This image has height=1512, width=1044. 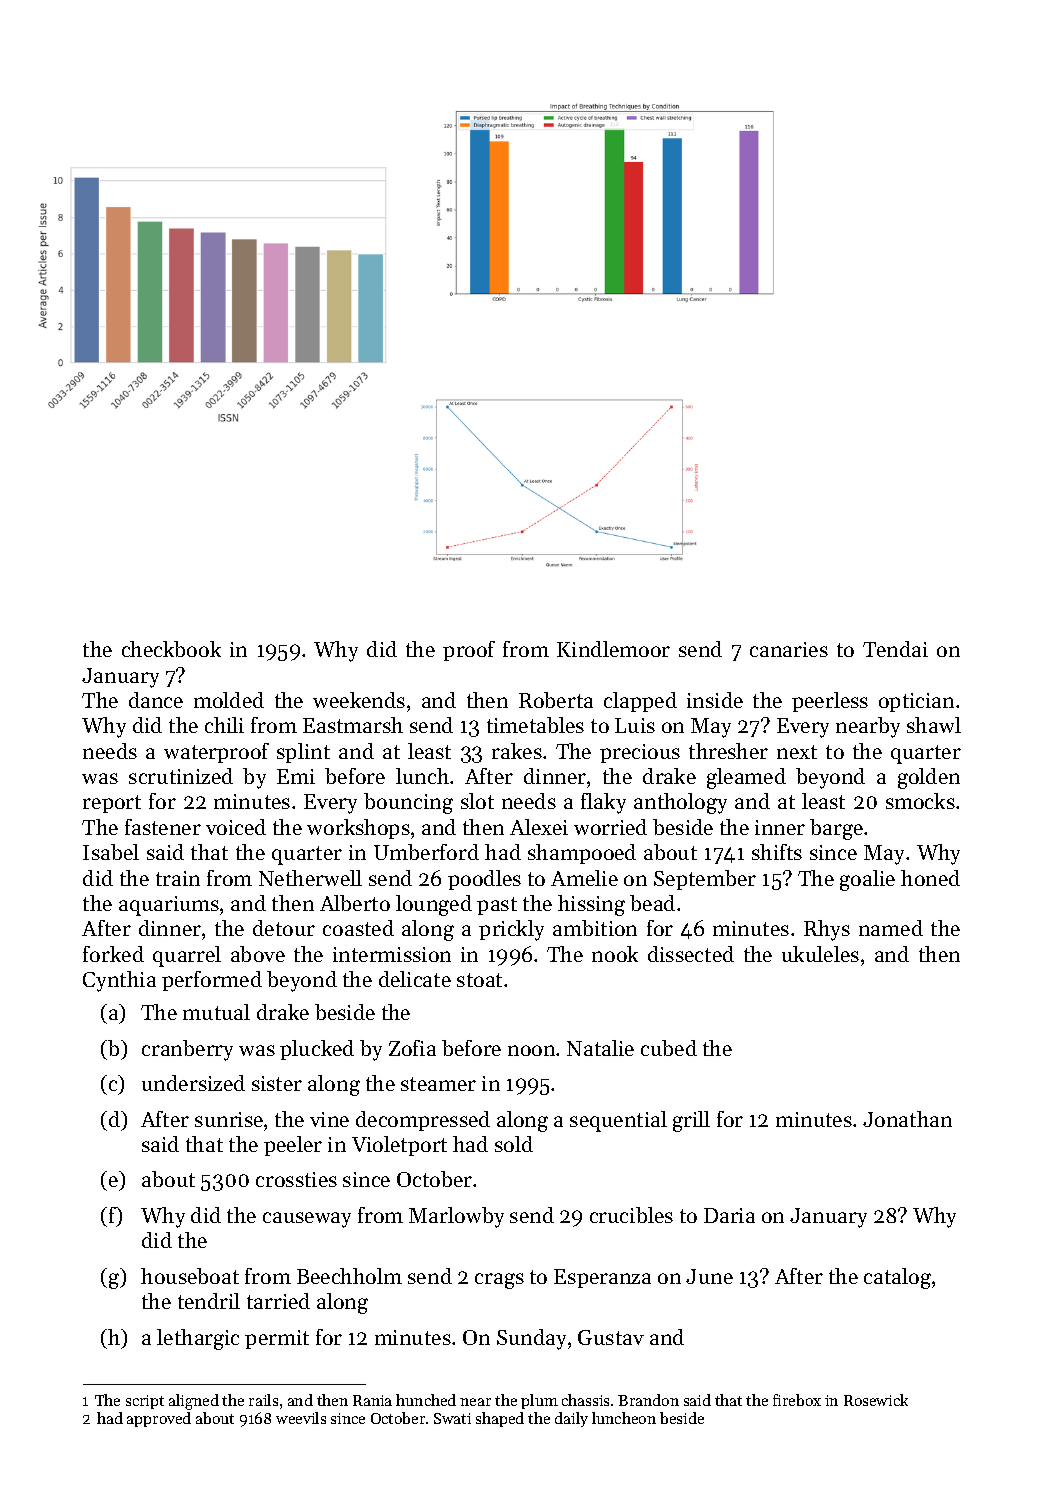 What do you see at coordinates (820, 954) in the image?
I see `ukuleles` at bounding box center [820, 954].
